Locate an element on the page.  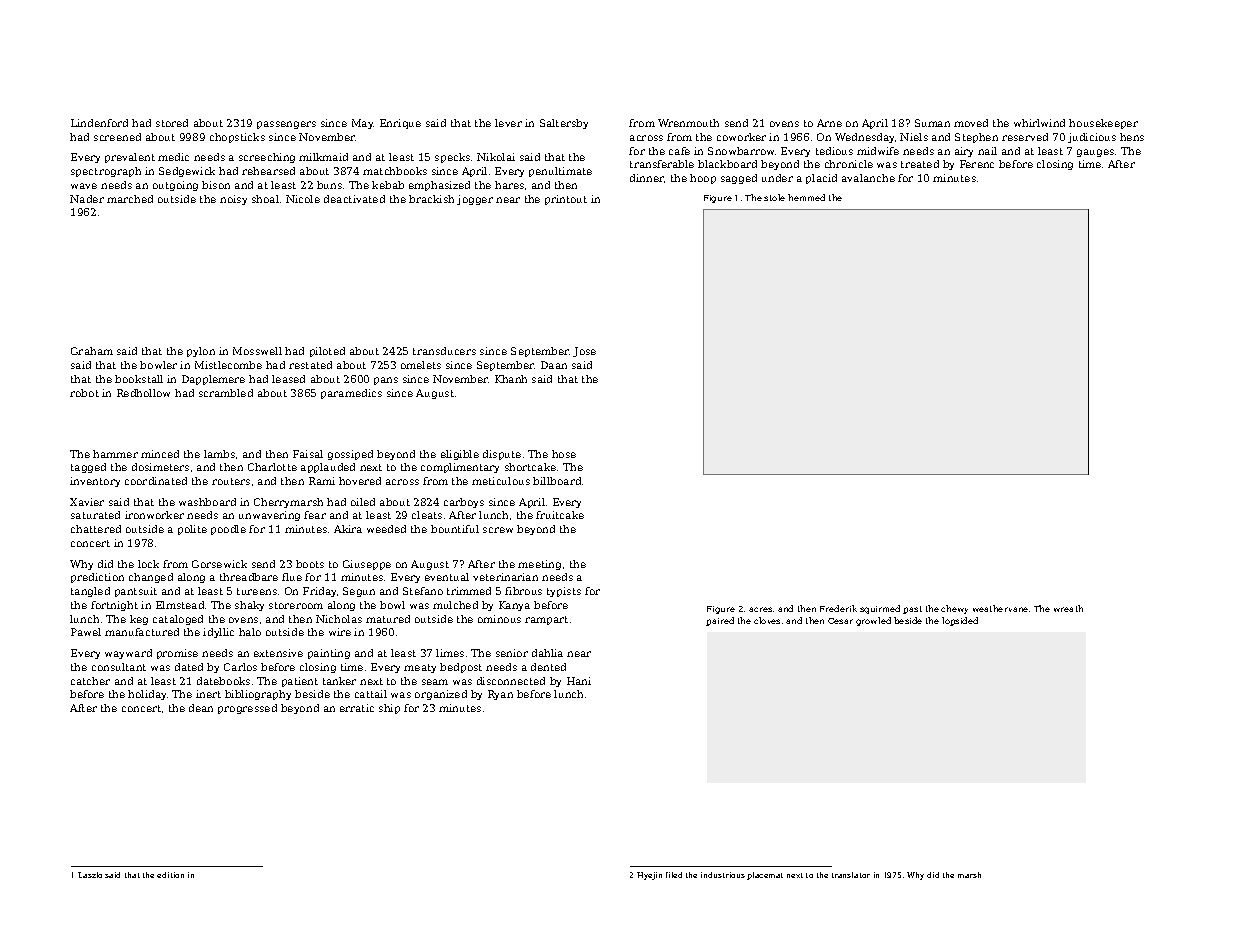
meeting is located at coordinates (539, 565).
